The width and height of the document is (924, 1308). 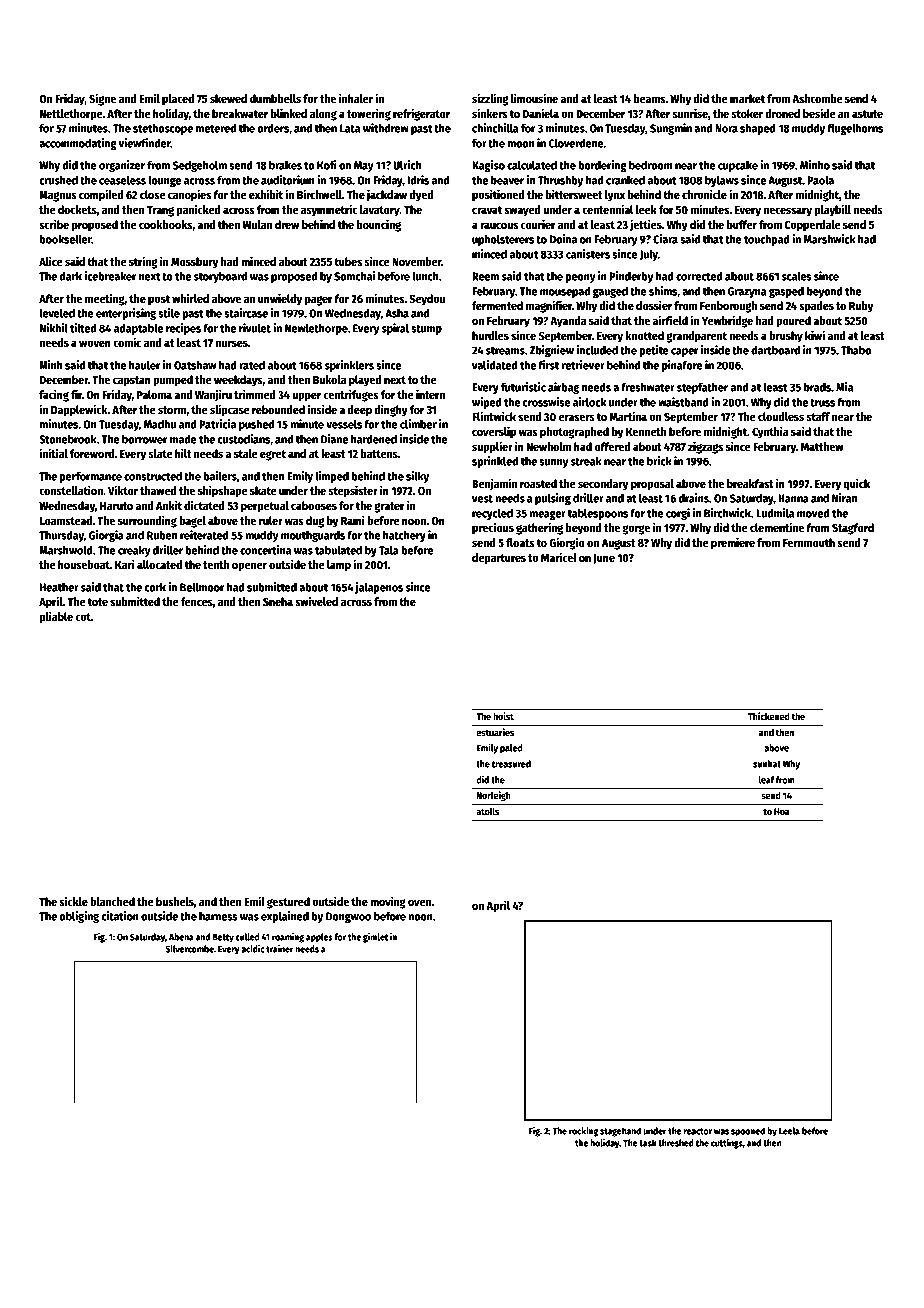 What do you see at coordinates (163, 129) in the document?
I see `stethoscope` at bounding box center [163, 129].
